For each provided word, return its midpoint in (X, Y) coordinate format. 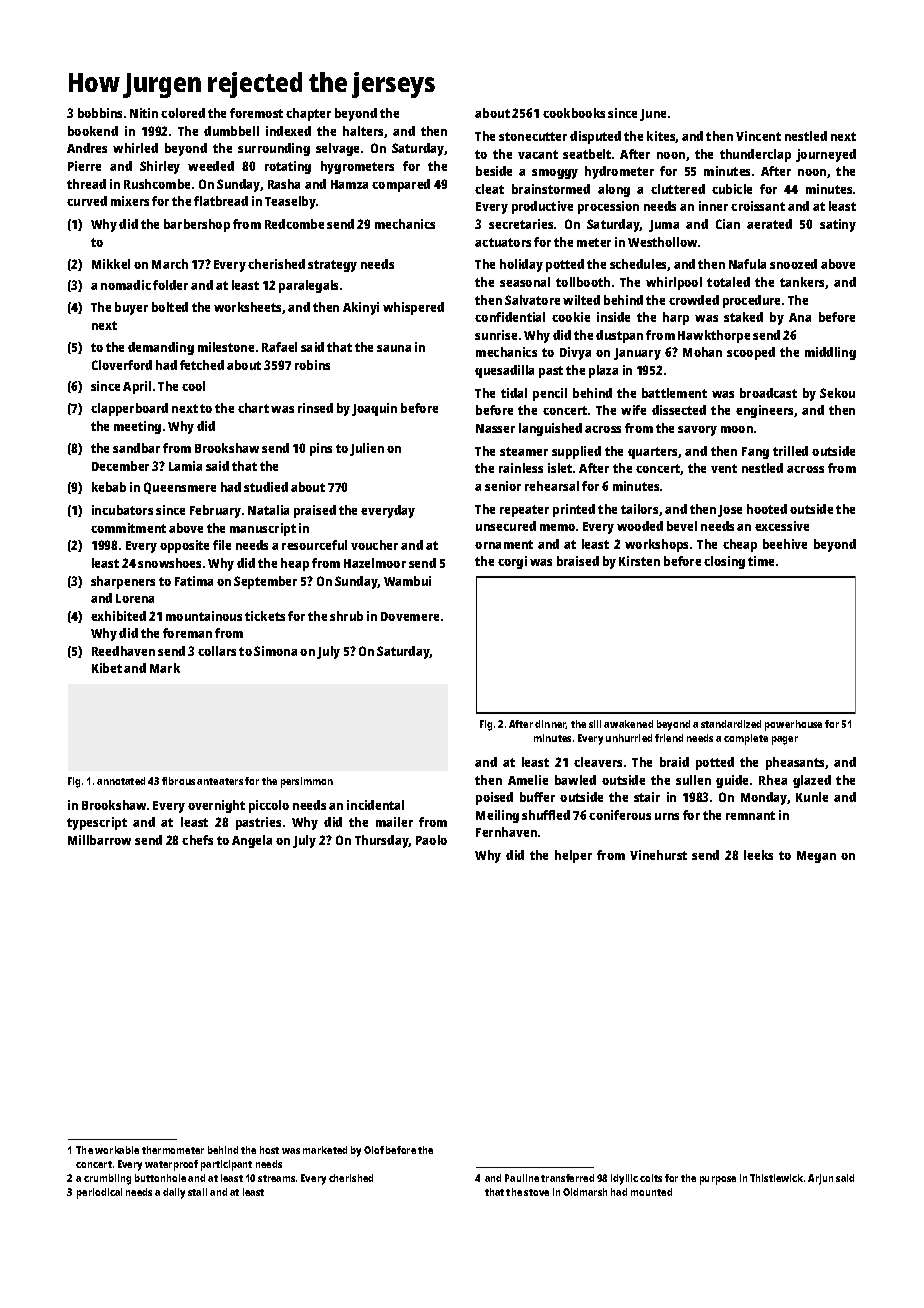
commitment (128, 528)
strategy (332, 266)
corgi (512, 562)
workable (117, 1150)
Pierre (84, 166)
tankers (803, 283)
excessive (782, 526)
